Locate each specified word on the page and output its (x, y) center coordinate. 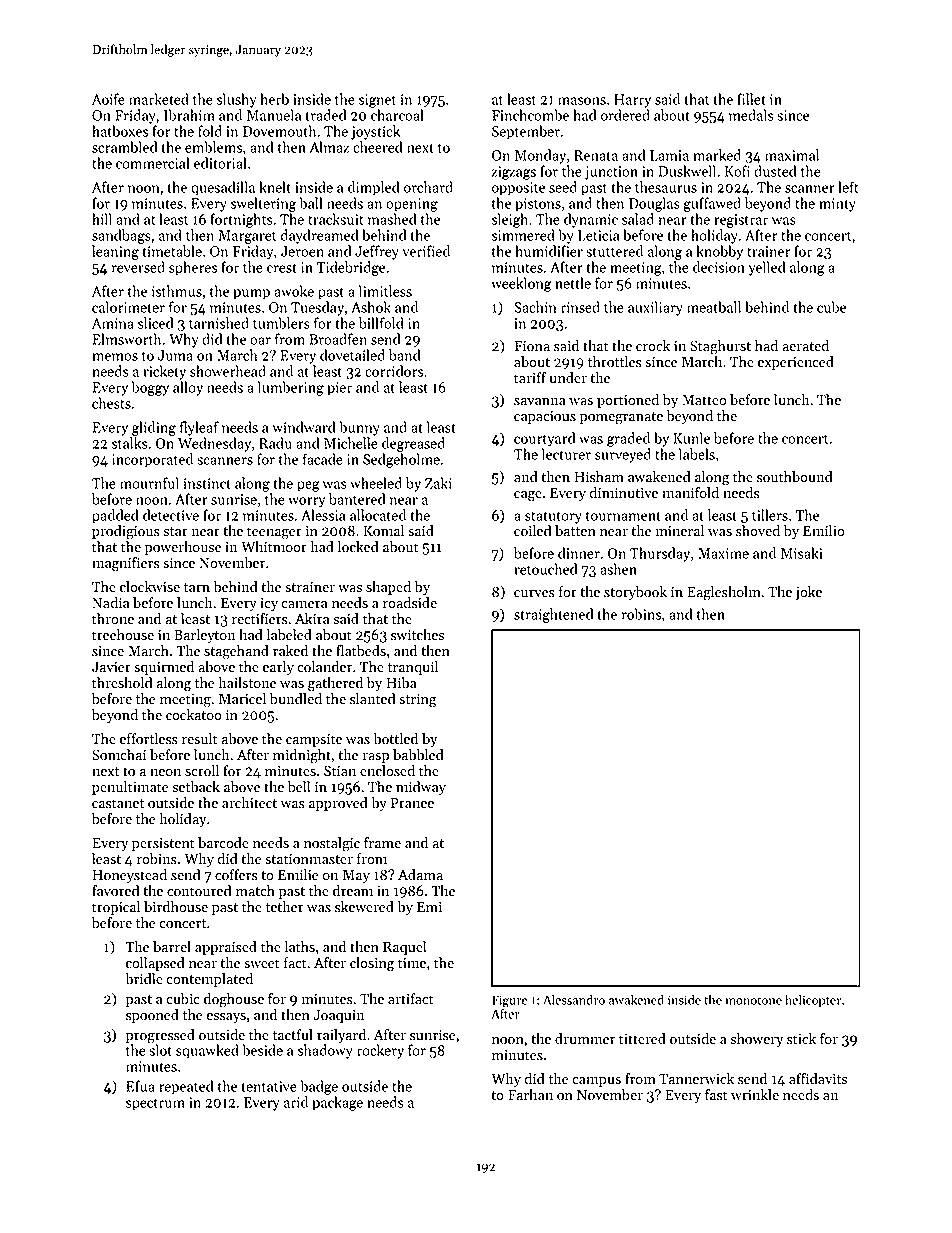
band (405, 355)
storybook (635, 593)
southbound (795, 477)
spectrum (155, 1104)
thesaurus (666, 187)
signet (377, 101)
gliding (154, 428)
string (418, 700)
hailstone (247, 683)
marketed (159, 99)
